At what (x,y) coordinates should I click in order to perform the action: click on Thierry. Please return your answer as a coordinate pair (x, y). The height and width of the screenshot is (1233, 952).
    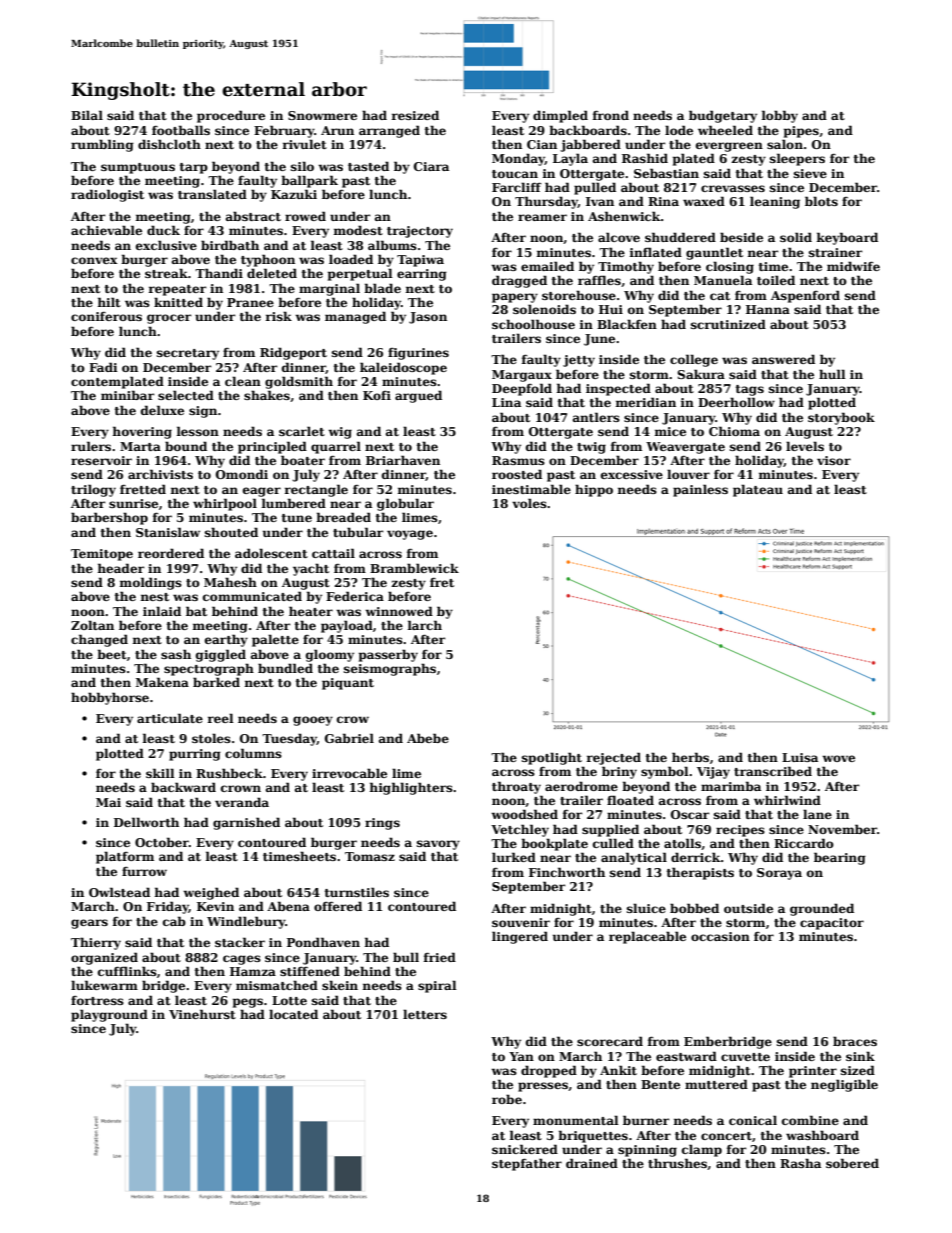
    Looking at the image, I should click on (96, 943).
